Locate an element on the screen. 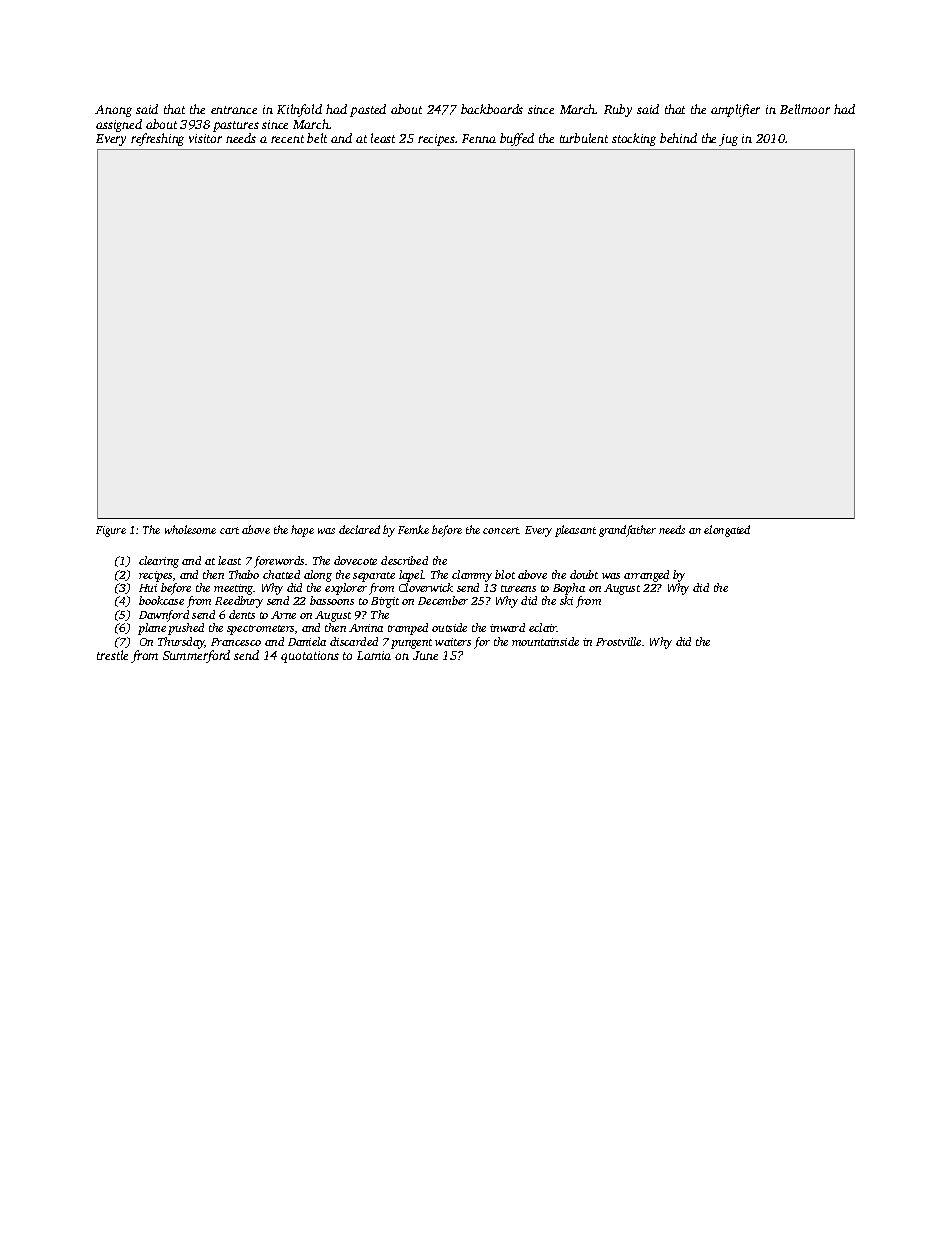  recent is located at coordinates (287, 139).
